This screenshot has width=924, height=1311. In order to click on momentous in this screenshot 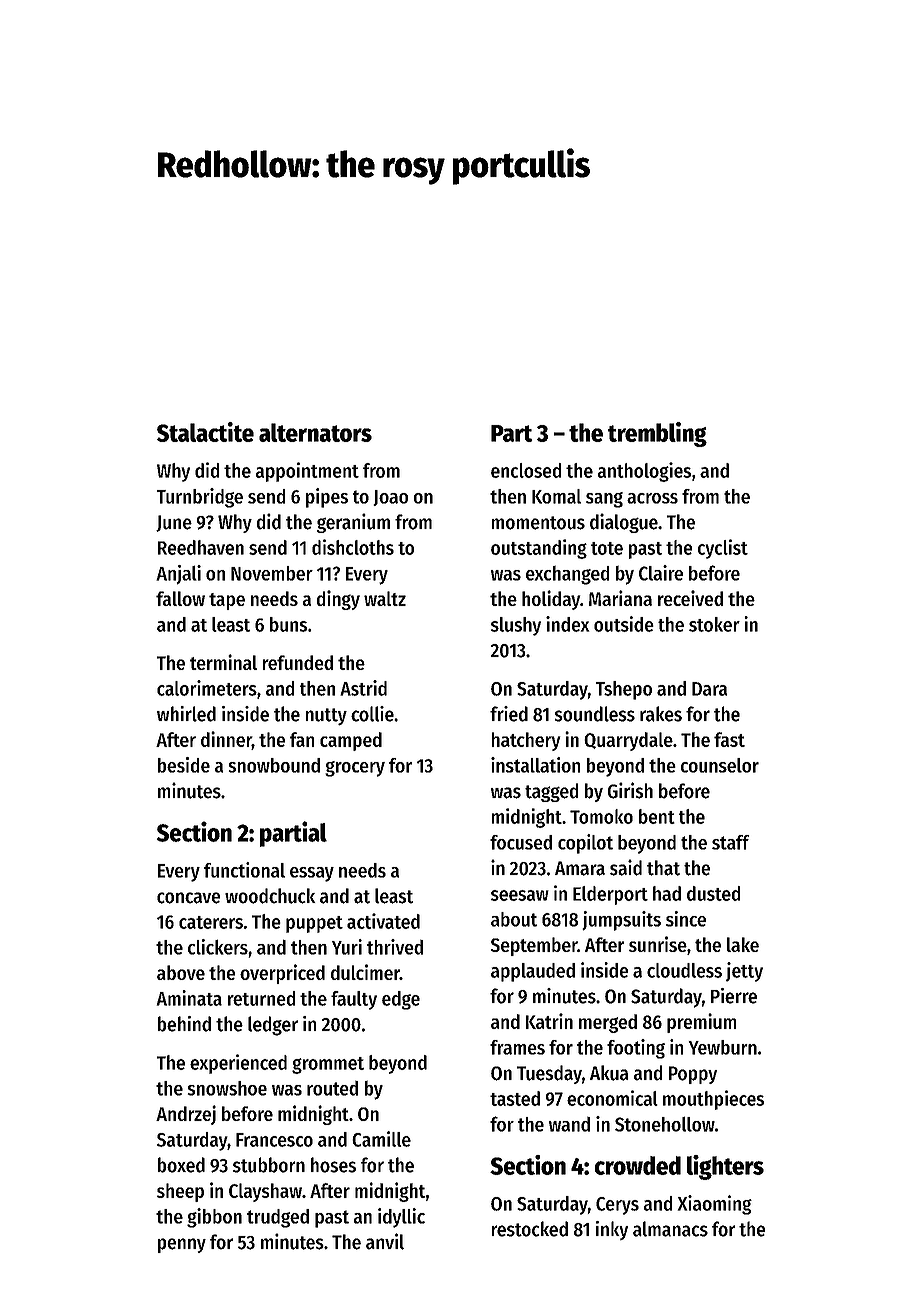, I will do `click(538, 523)`.
